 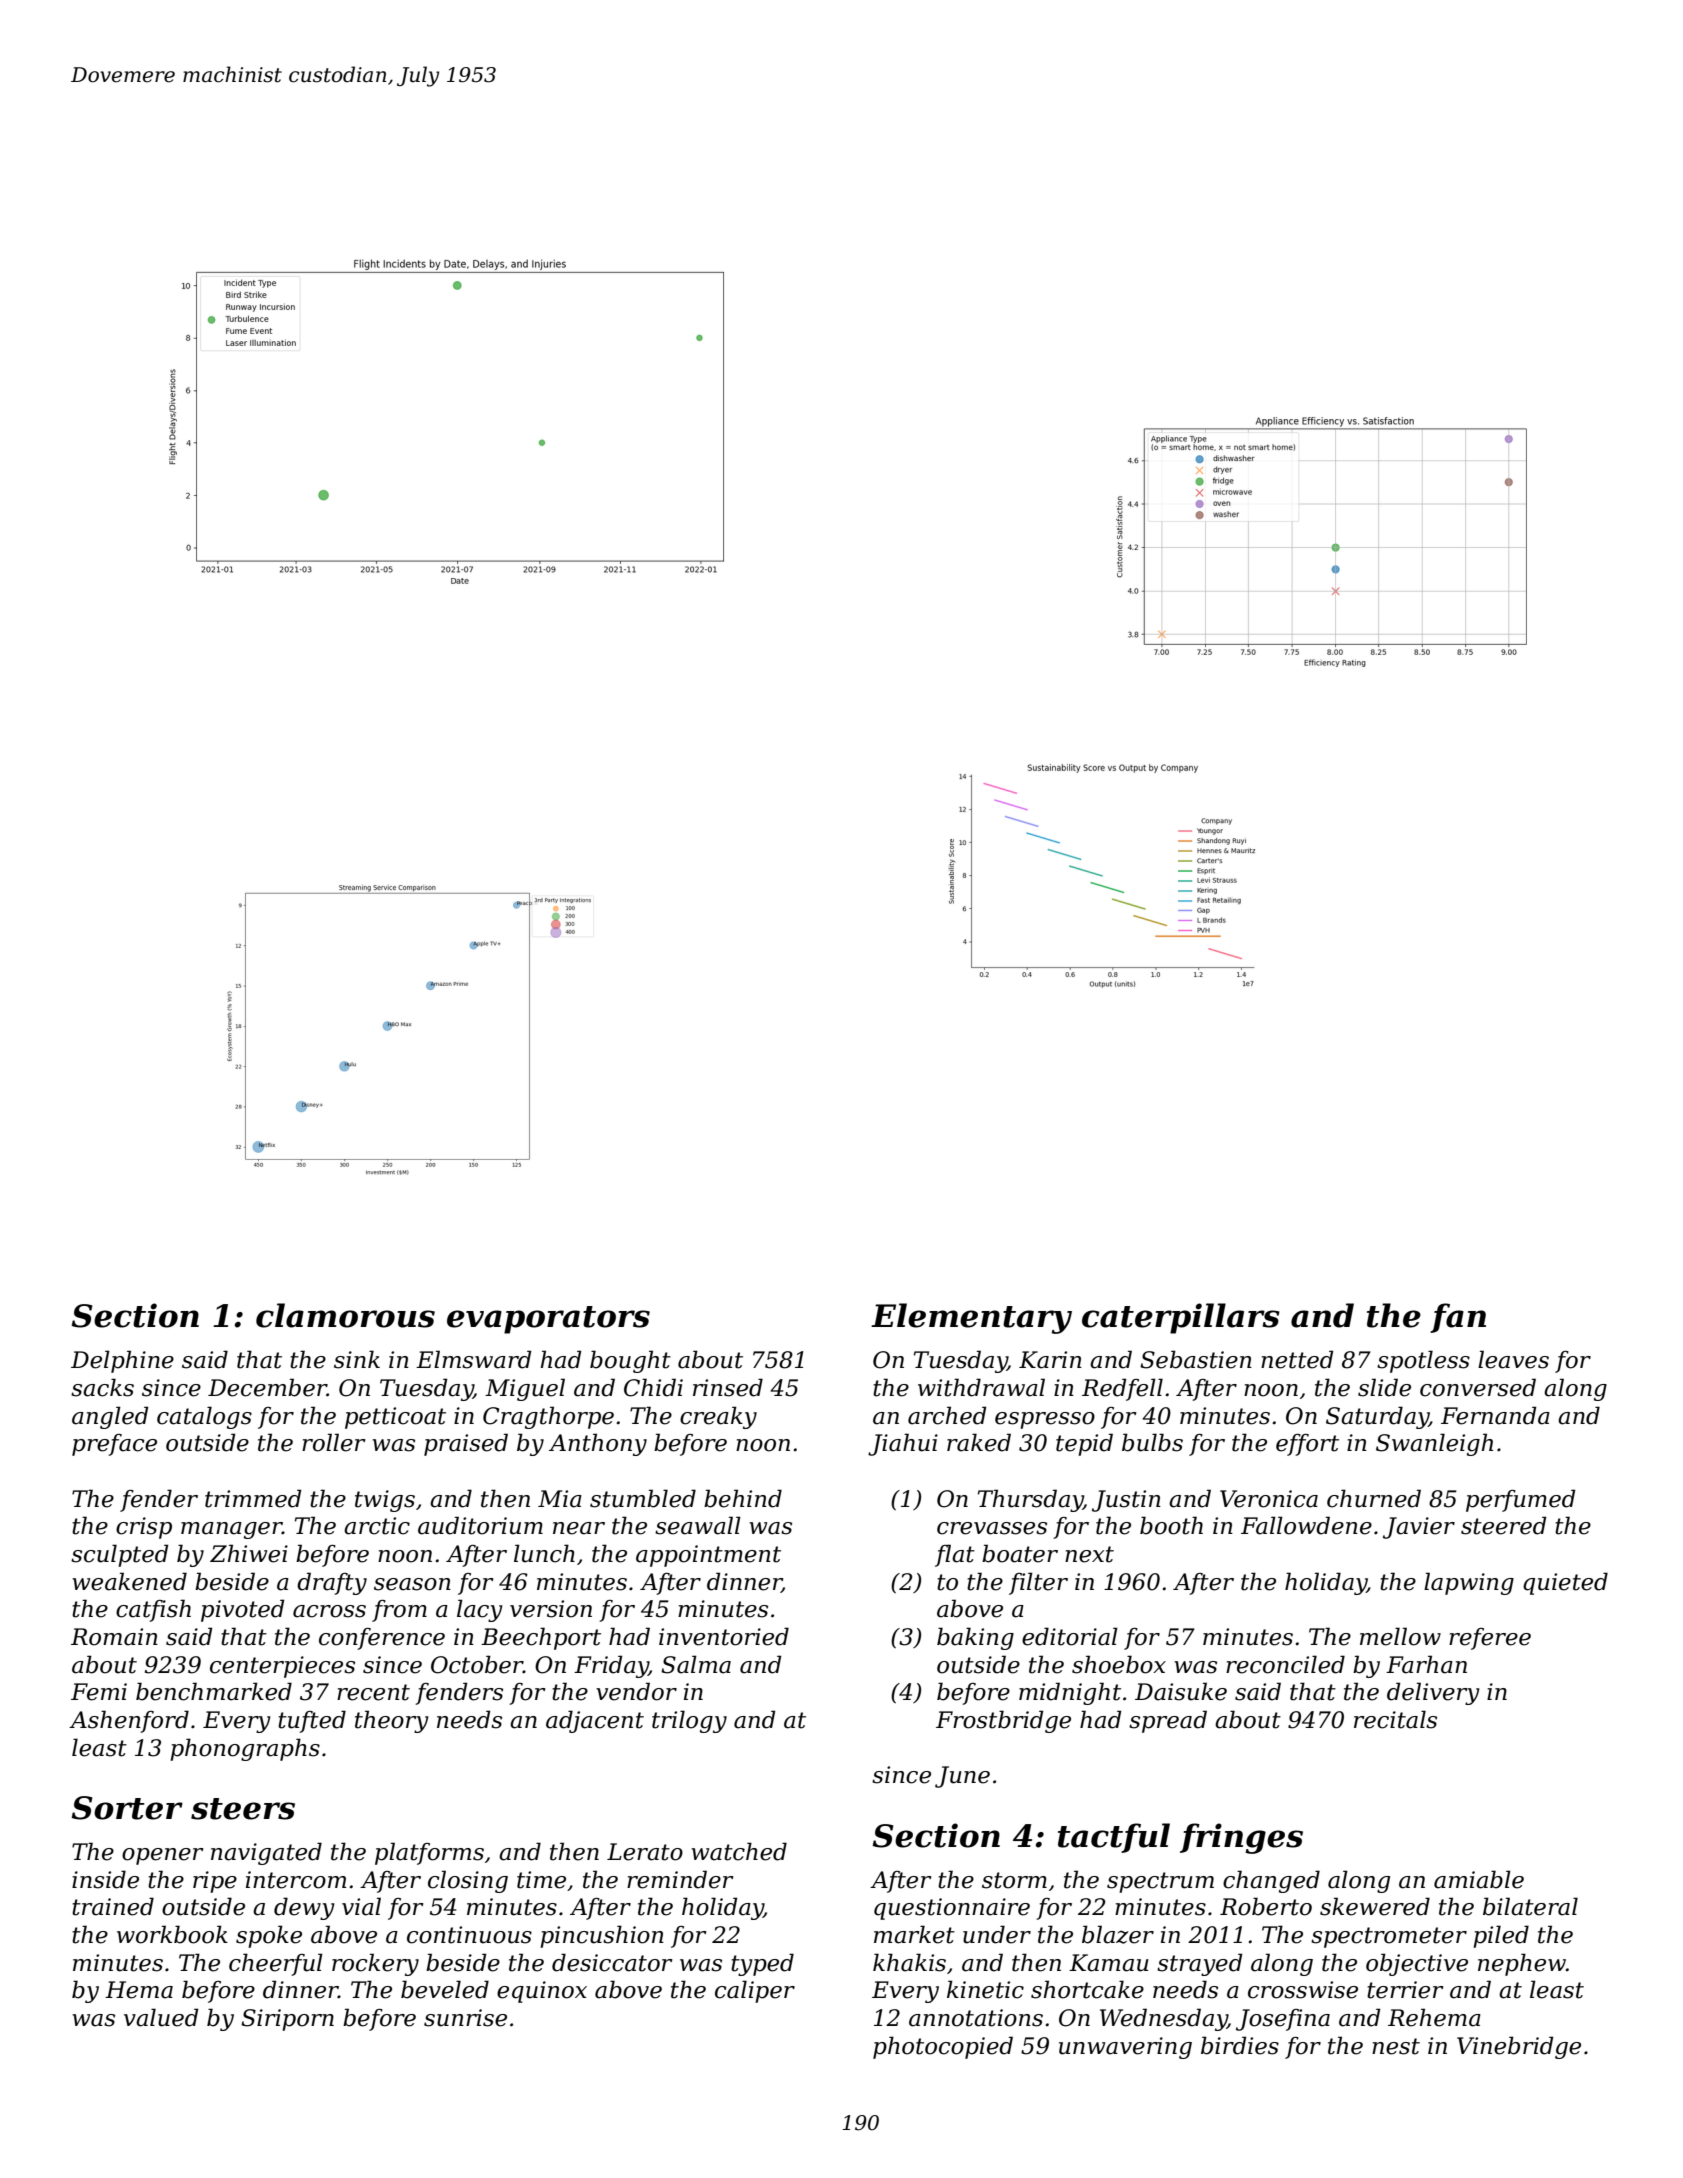 I want to click on opener, so click(x=163, y=1856).
